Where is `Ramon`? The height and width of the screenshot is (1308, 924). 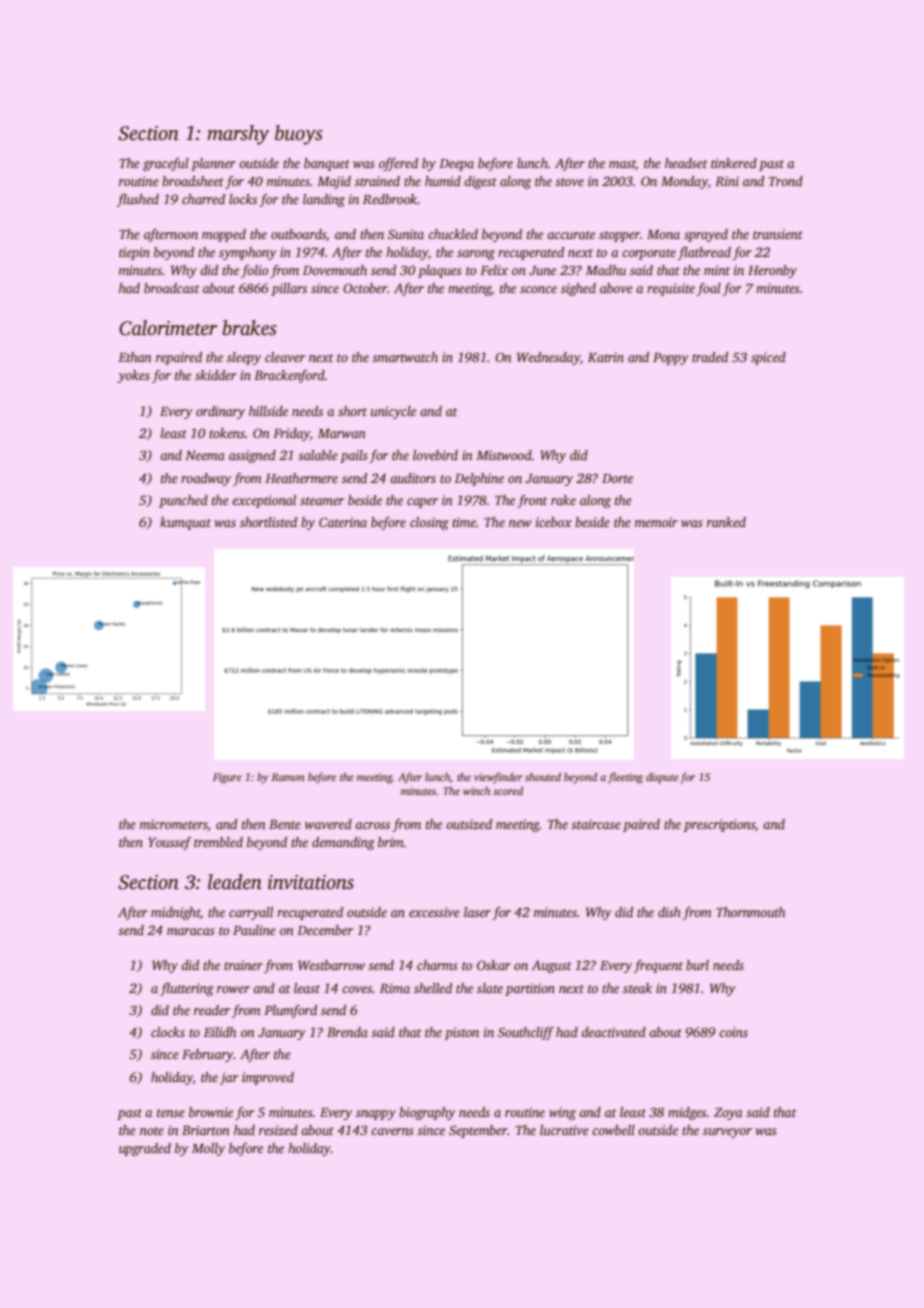 Ramon is located at coordinates (288, 777).
